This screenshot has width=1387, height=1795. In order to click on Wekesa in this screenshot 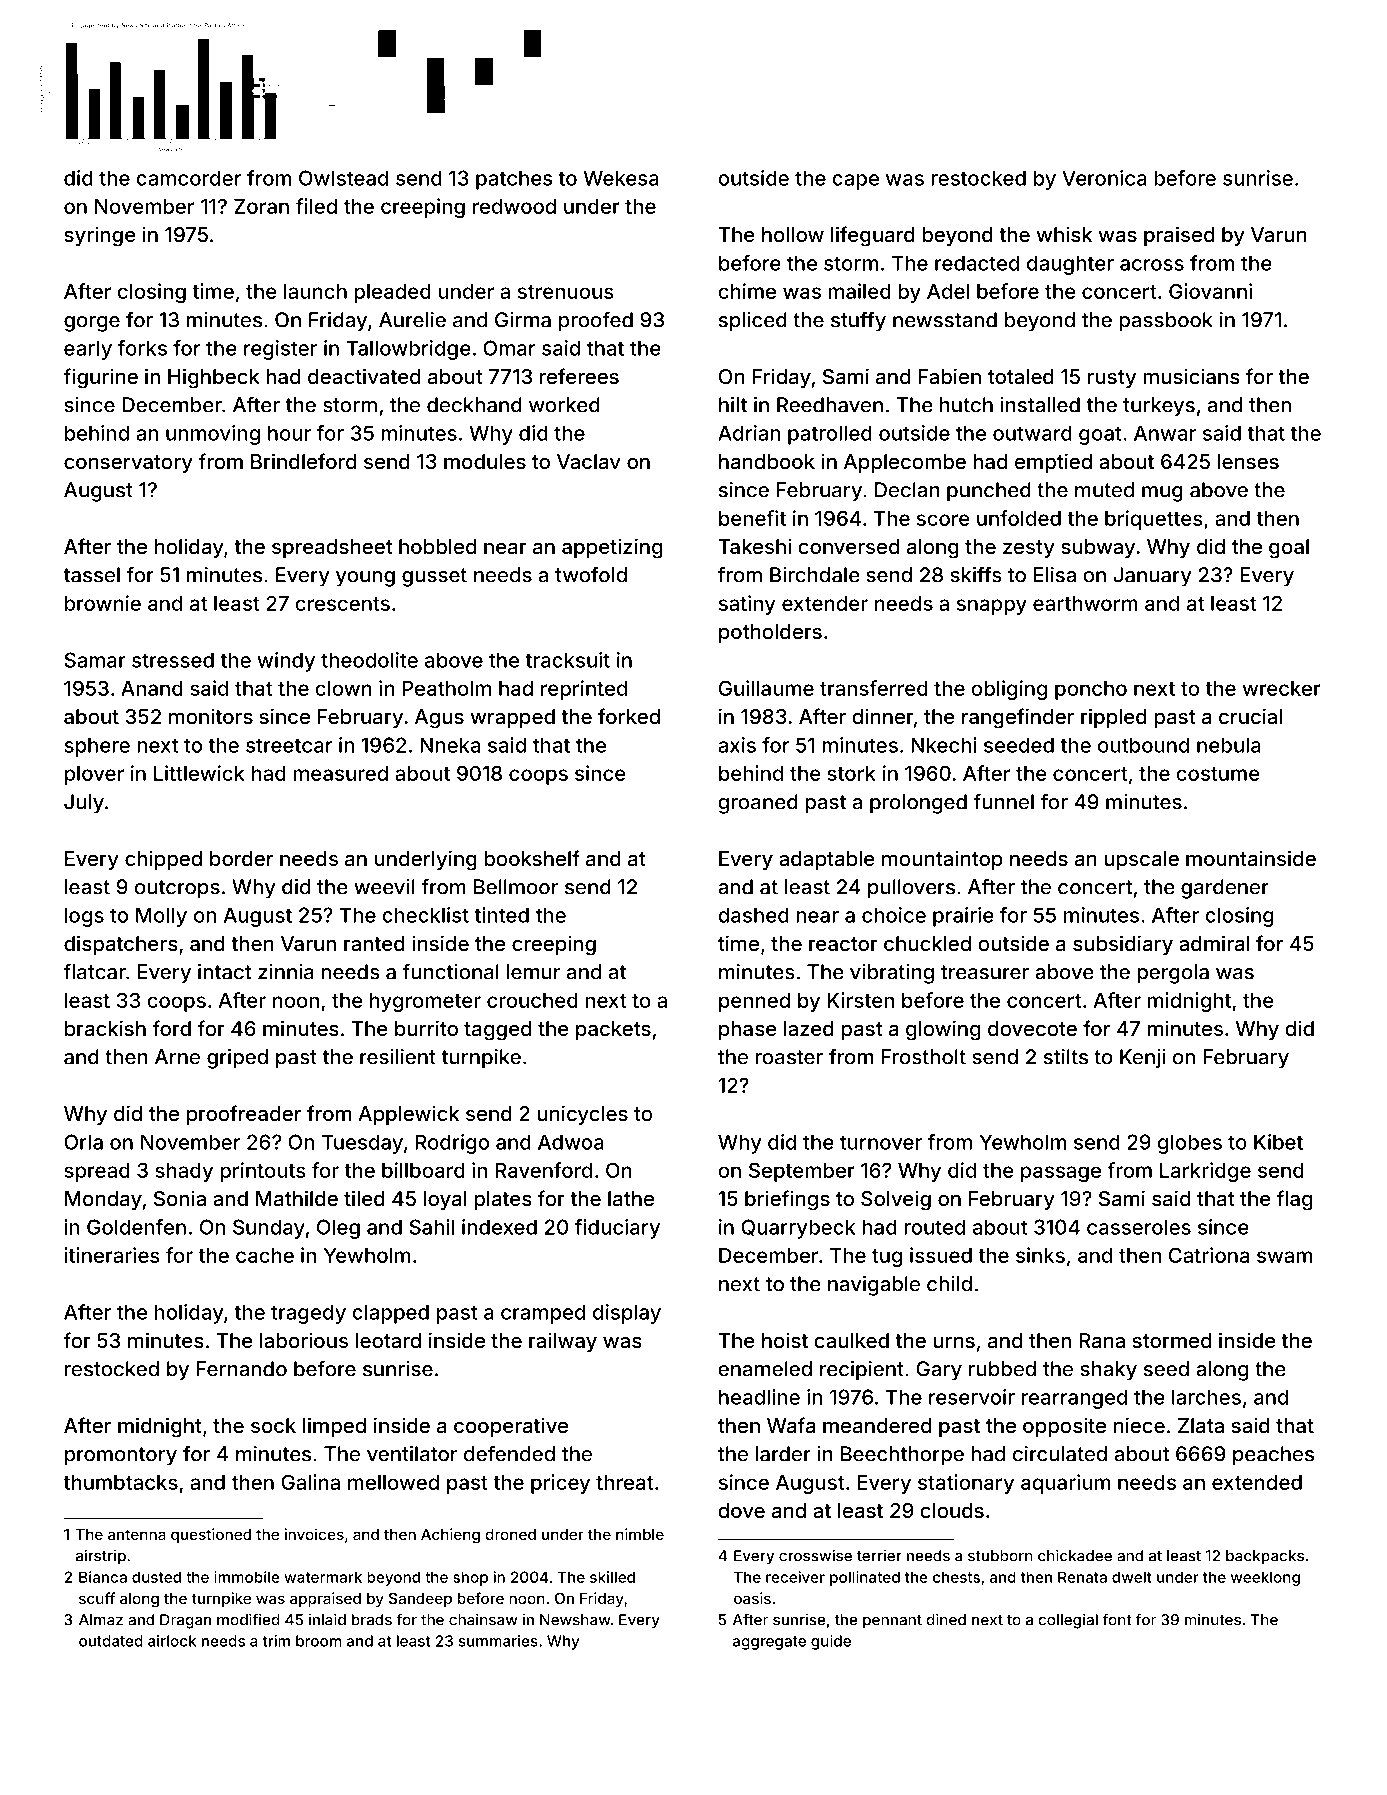, I will do `click(621, 178)`.
